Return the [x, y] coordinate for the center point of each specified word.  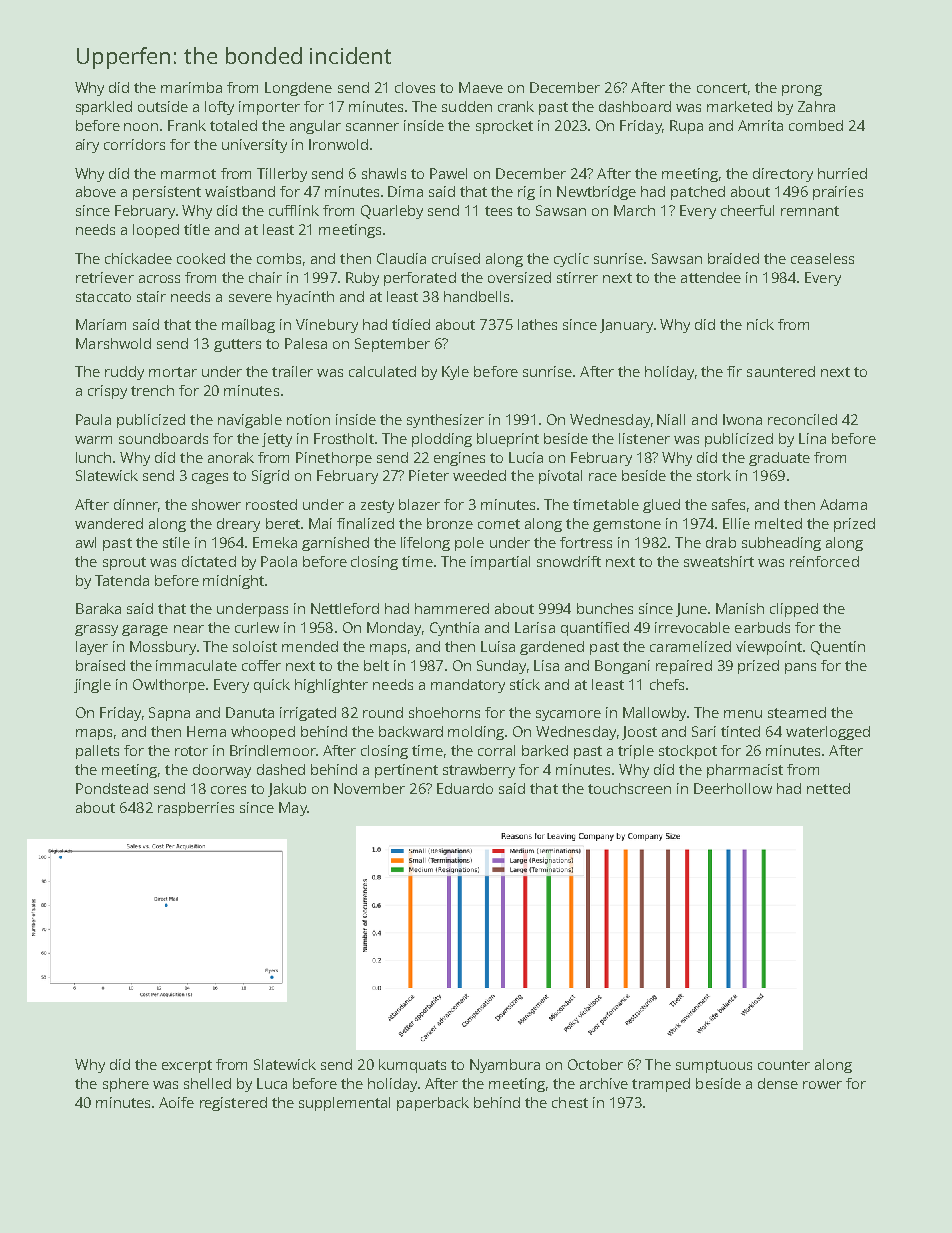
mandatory [468, 686]
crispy [107, 392]
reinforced [824, 561]
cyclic [571, 260]
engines [459, 459]
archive [604, 1083]
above [96, 191]
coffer [261, 665]
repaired [684, 667]
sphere [126, 1085]
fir [734, 371]
